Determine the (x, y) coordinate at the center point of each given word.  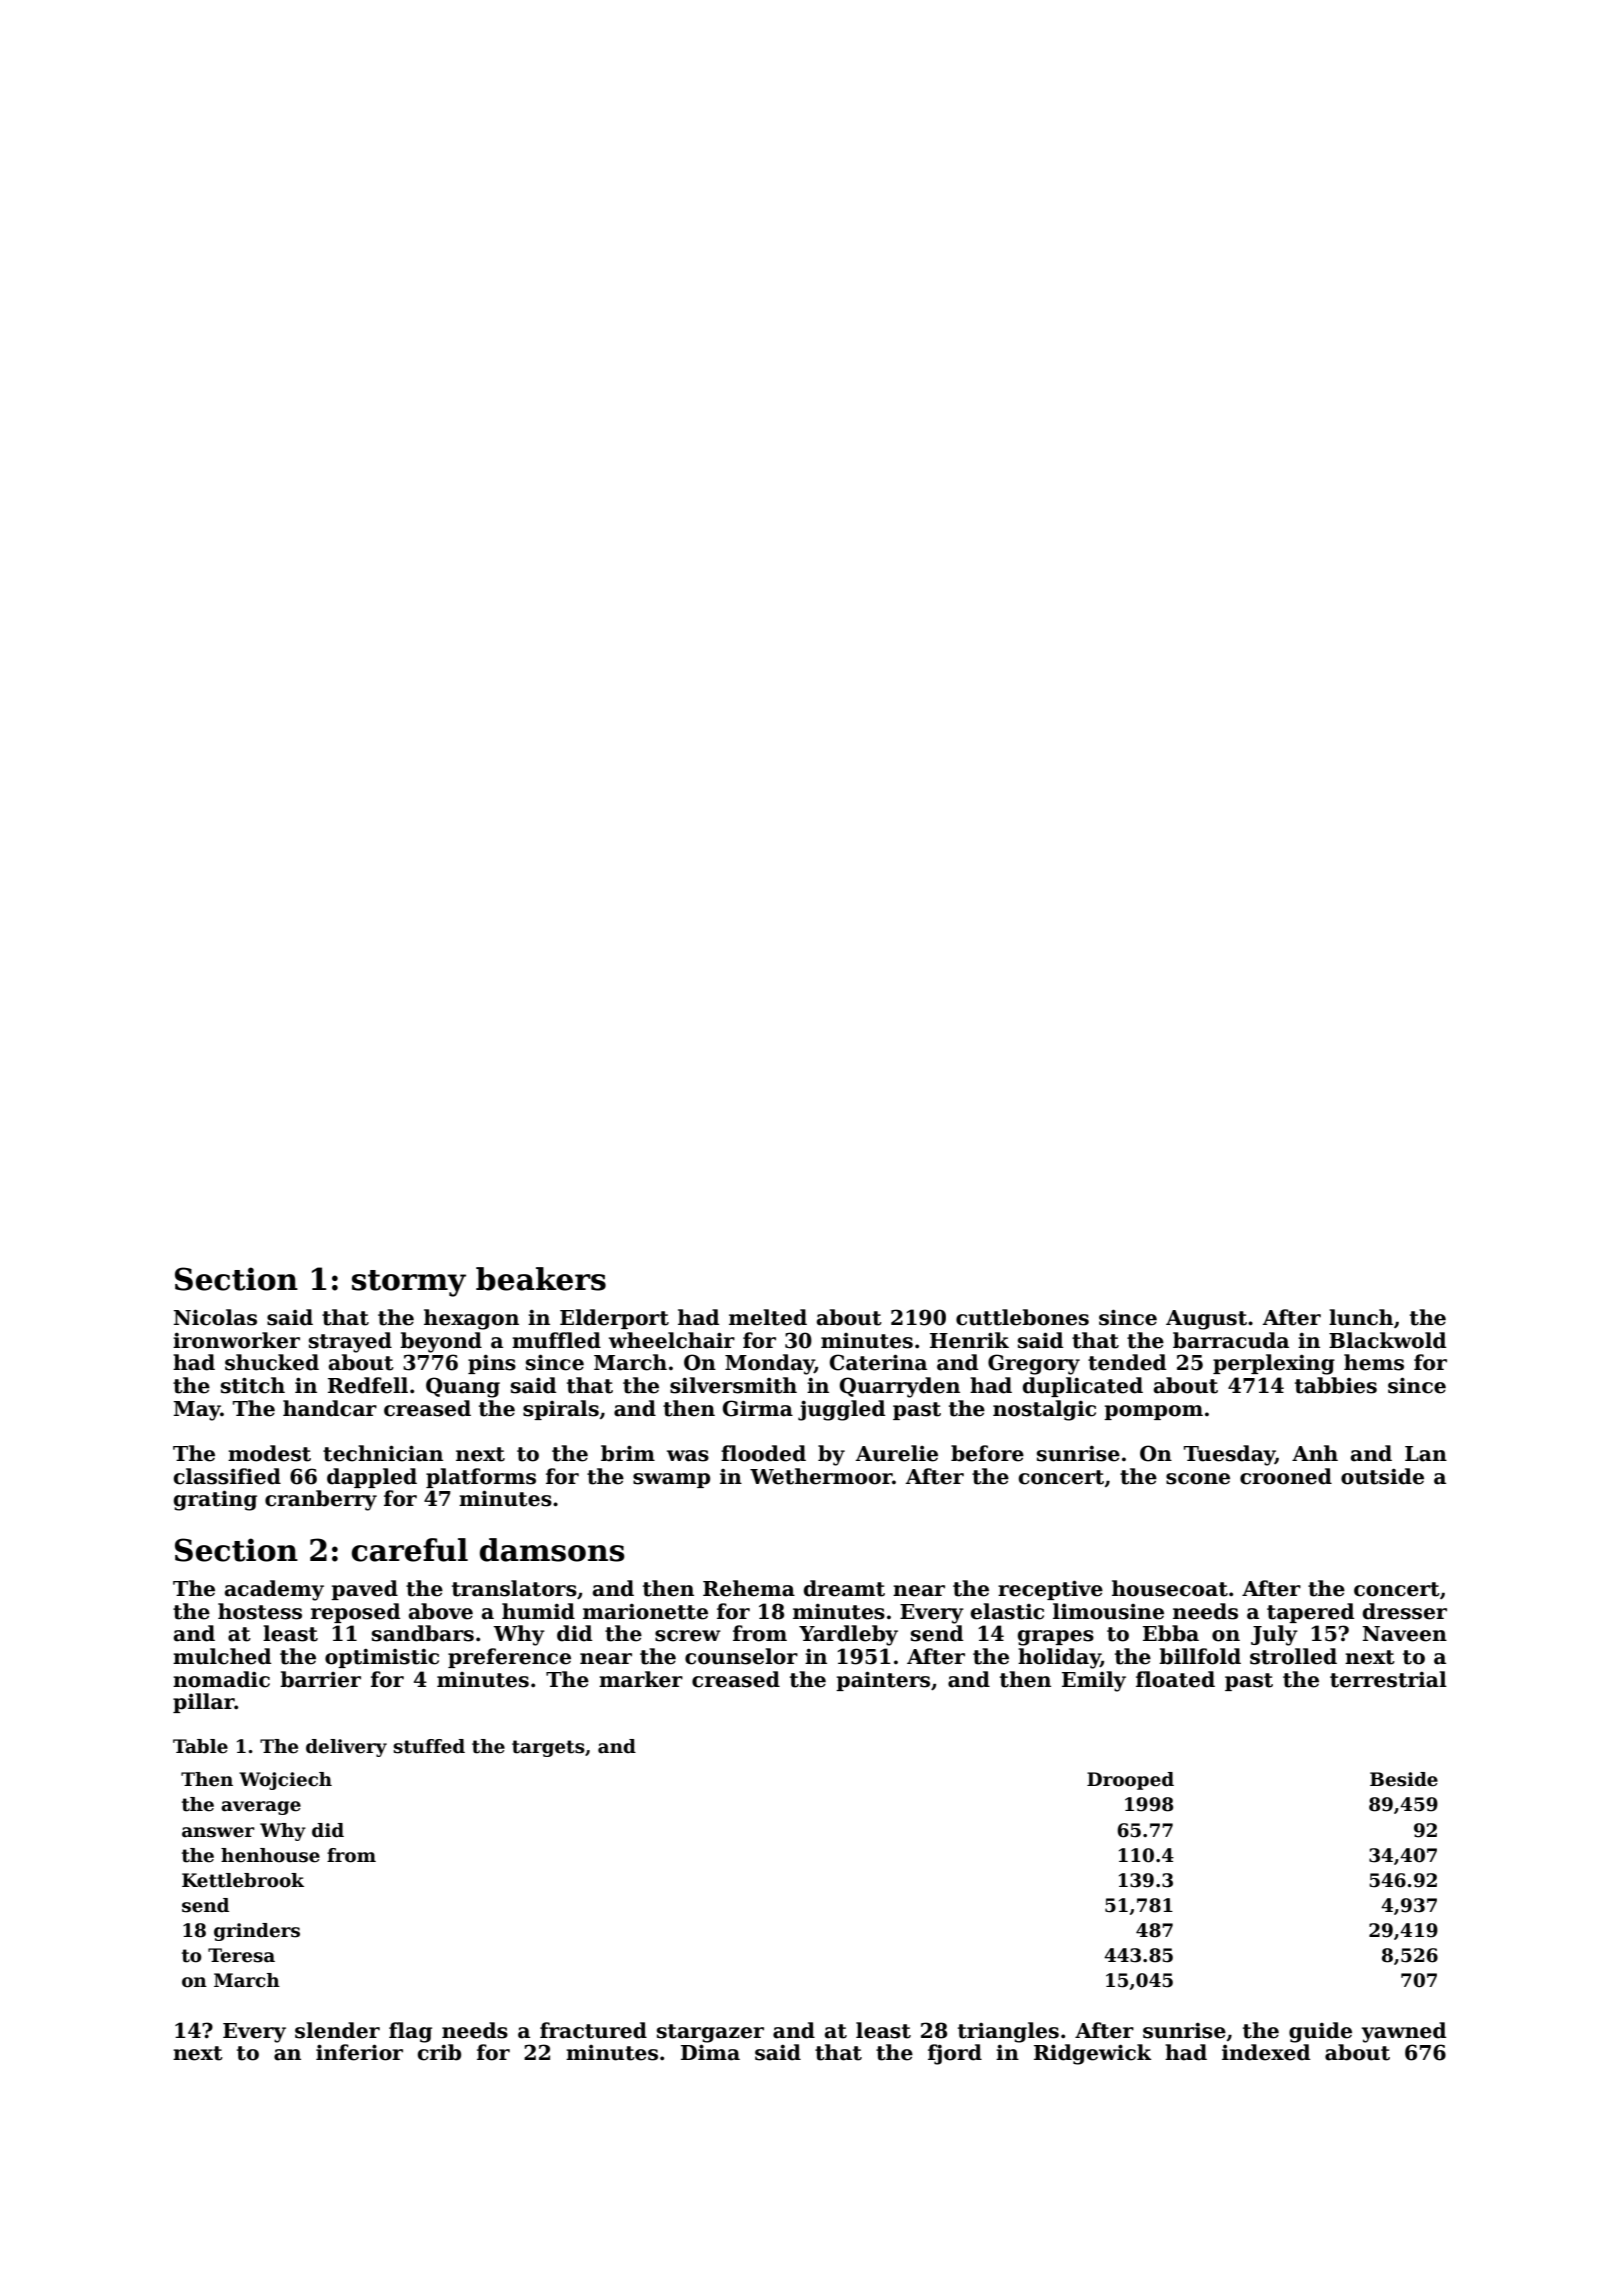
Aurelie (896, 1453)
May (197, 1411)
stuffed (429, 1746)
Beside (1404, 1779)
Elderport (614, 1319)
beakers (541, 1279)
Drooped (1130, 1781)
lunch (1361, 1317)
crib (439, 2052)
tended (1127, 1362)
